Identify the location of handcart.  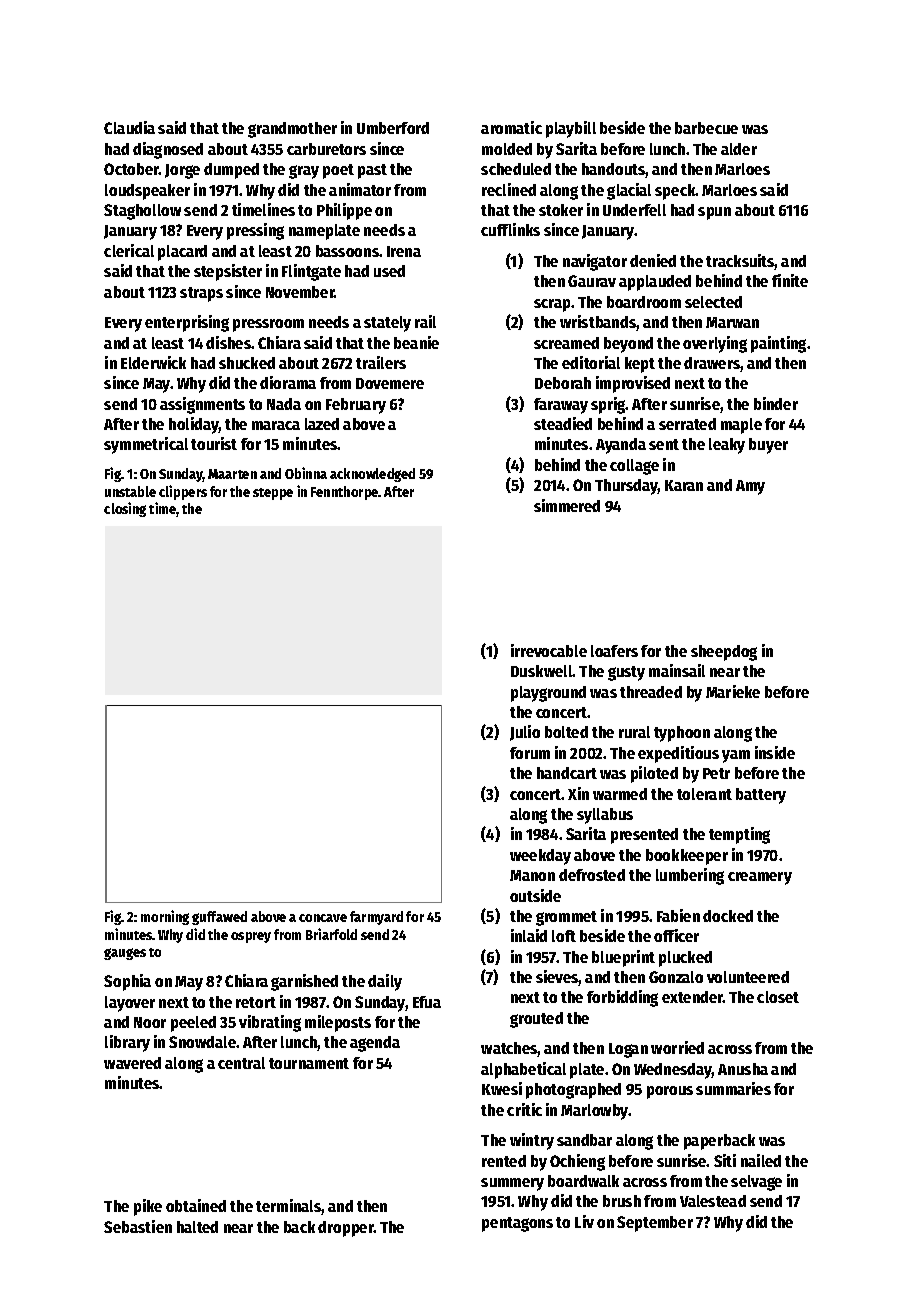
(567, 773).
